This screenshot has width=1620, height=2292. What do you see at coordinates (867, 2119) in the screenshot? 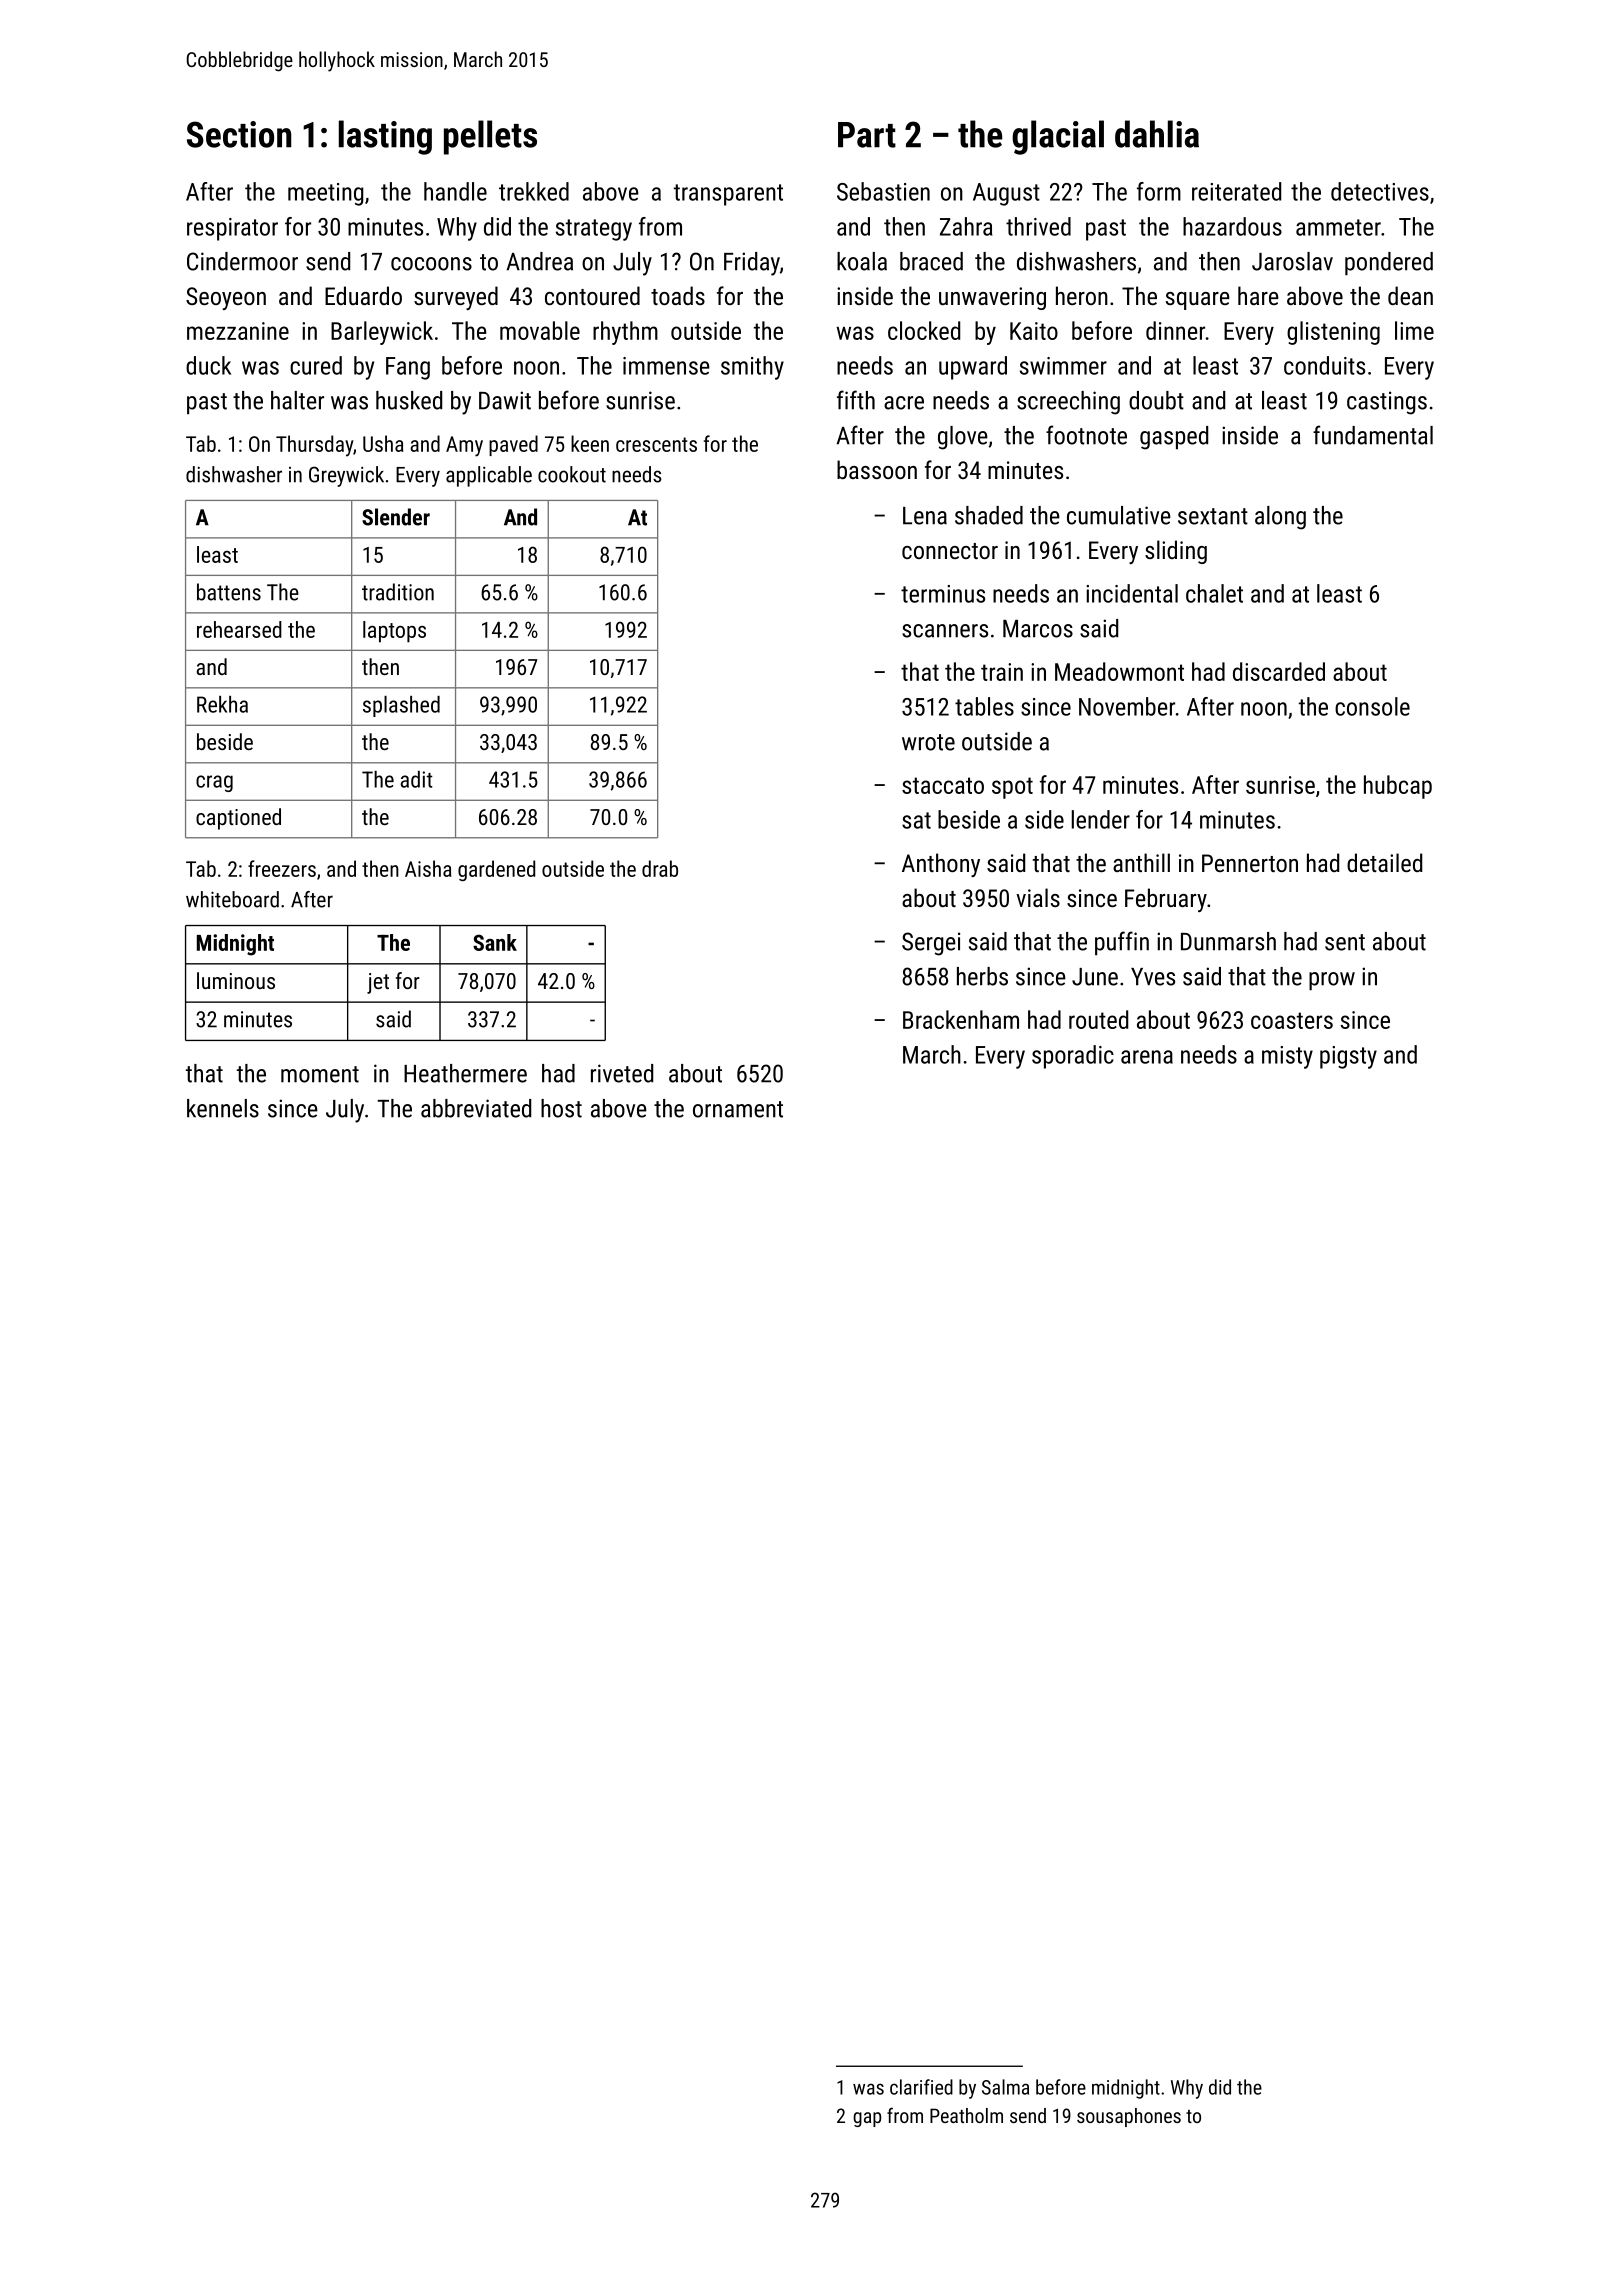
I see `gap` at bounding box center [867, 2119].
